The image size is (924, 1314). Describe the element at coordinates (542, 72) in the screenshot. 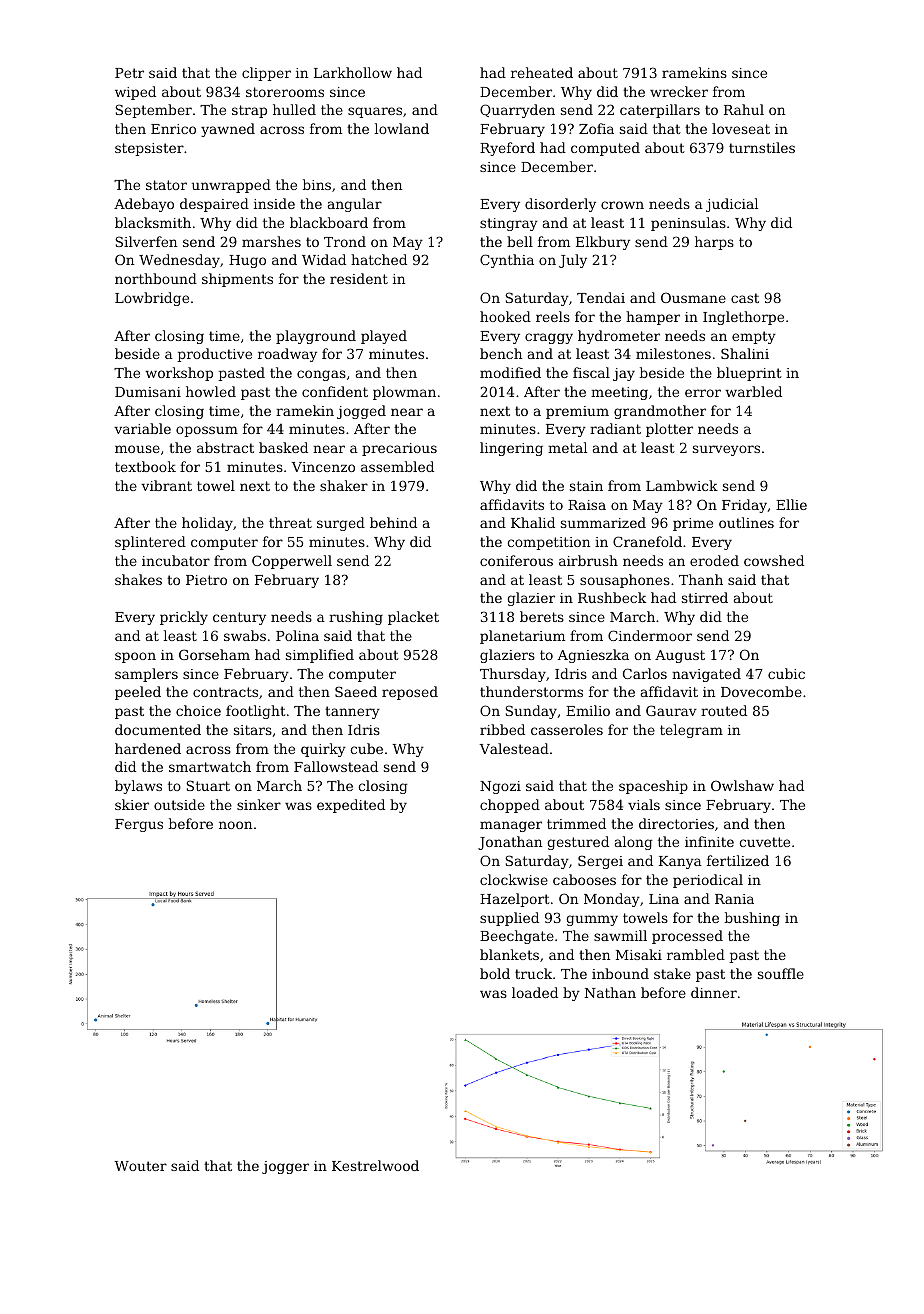

I see `reheated` at that location.
